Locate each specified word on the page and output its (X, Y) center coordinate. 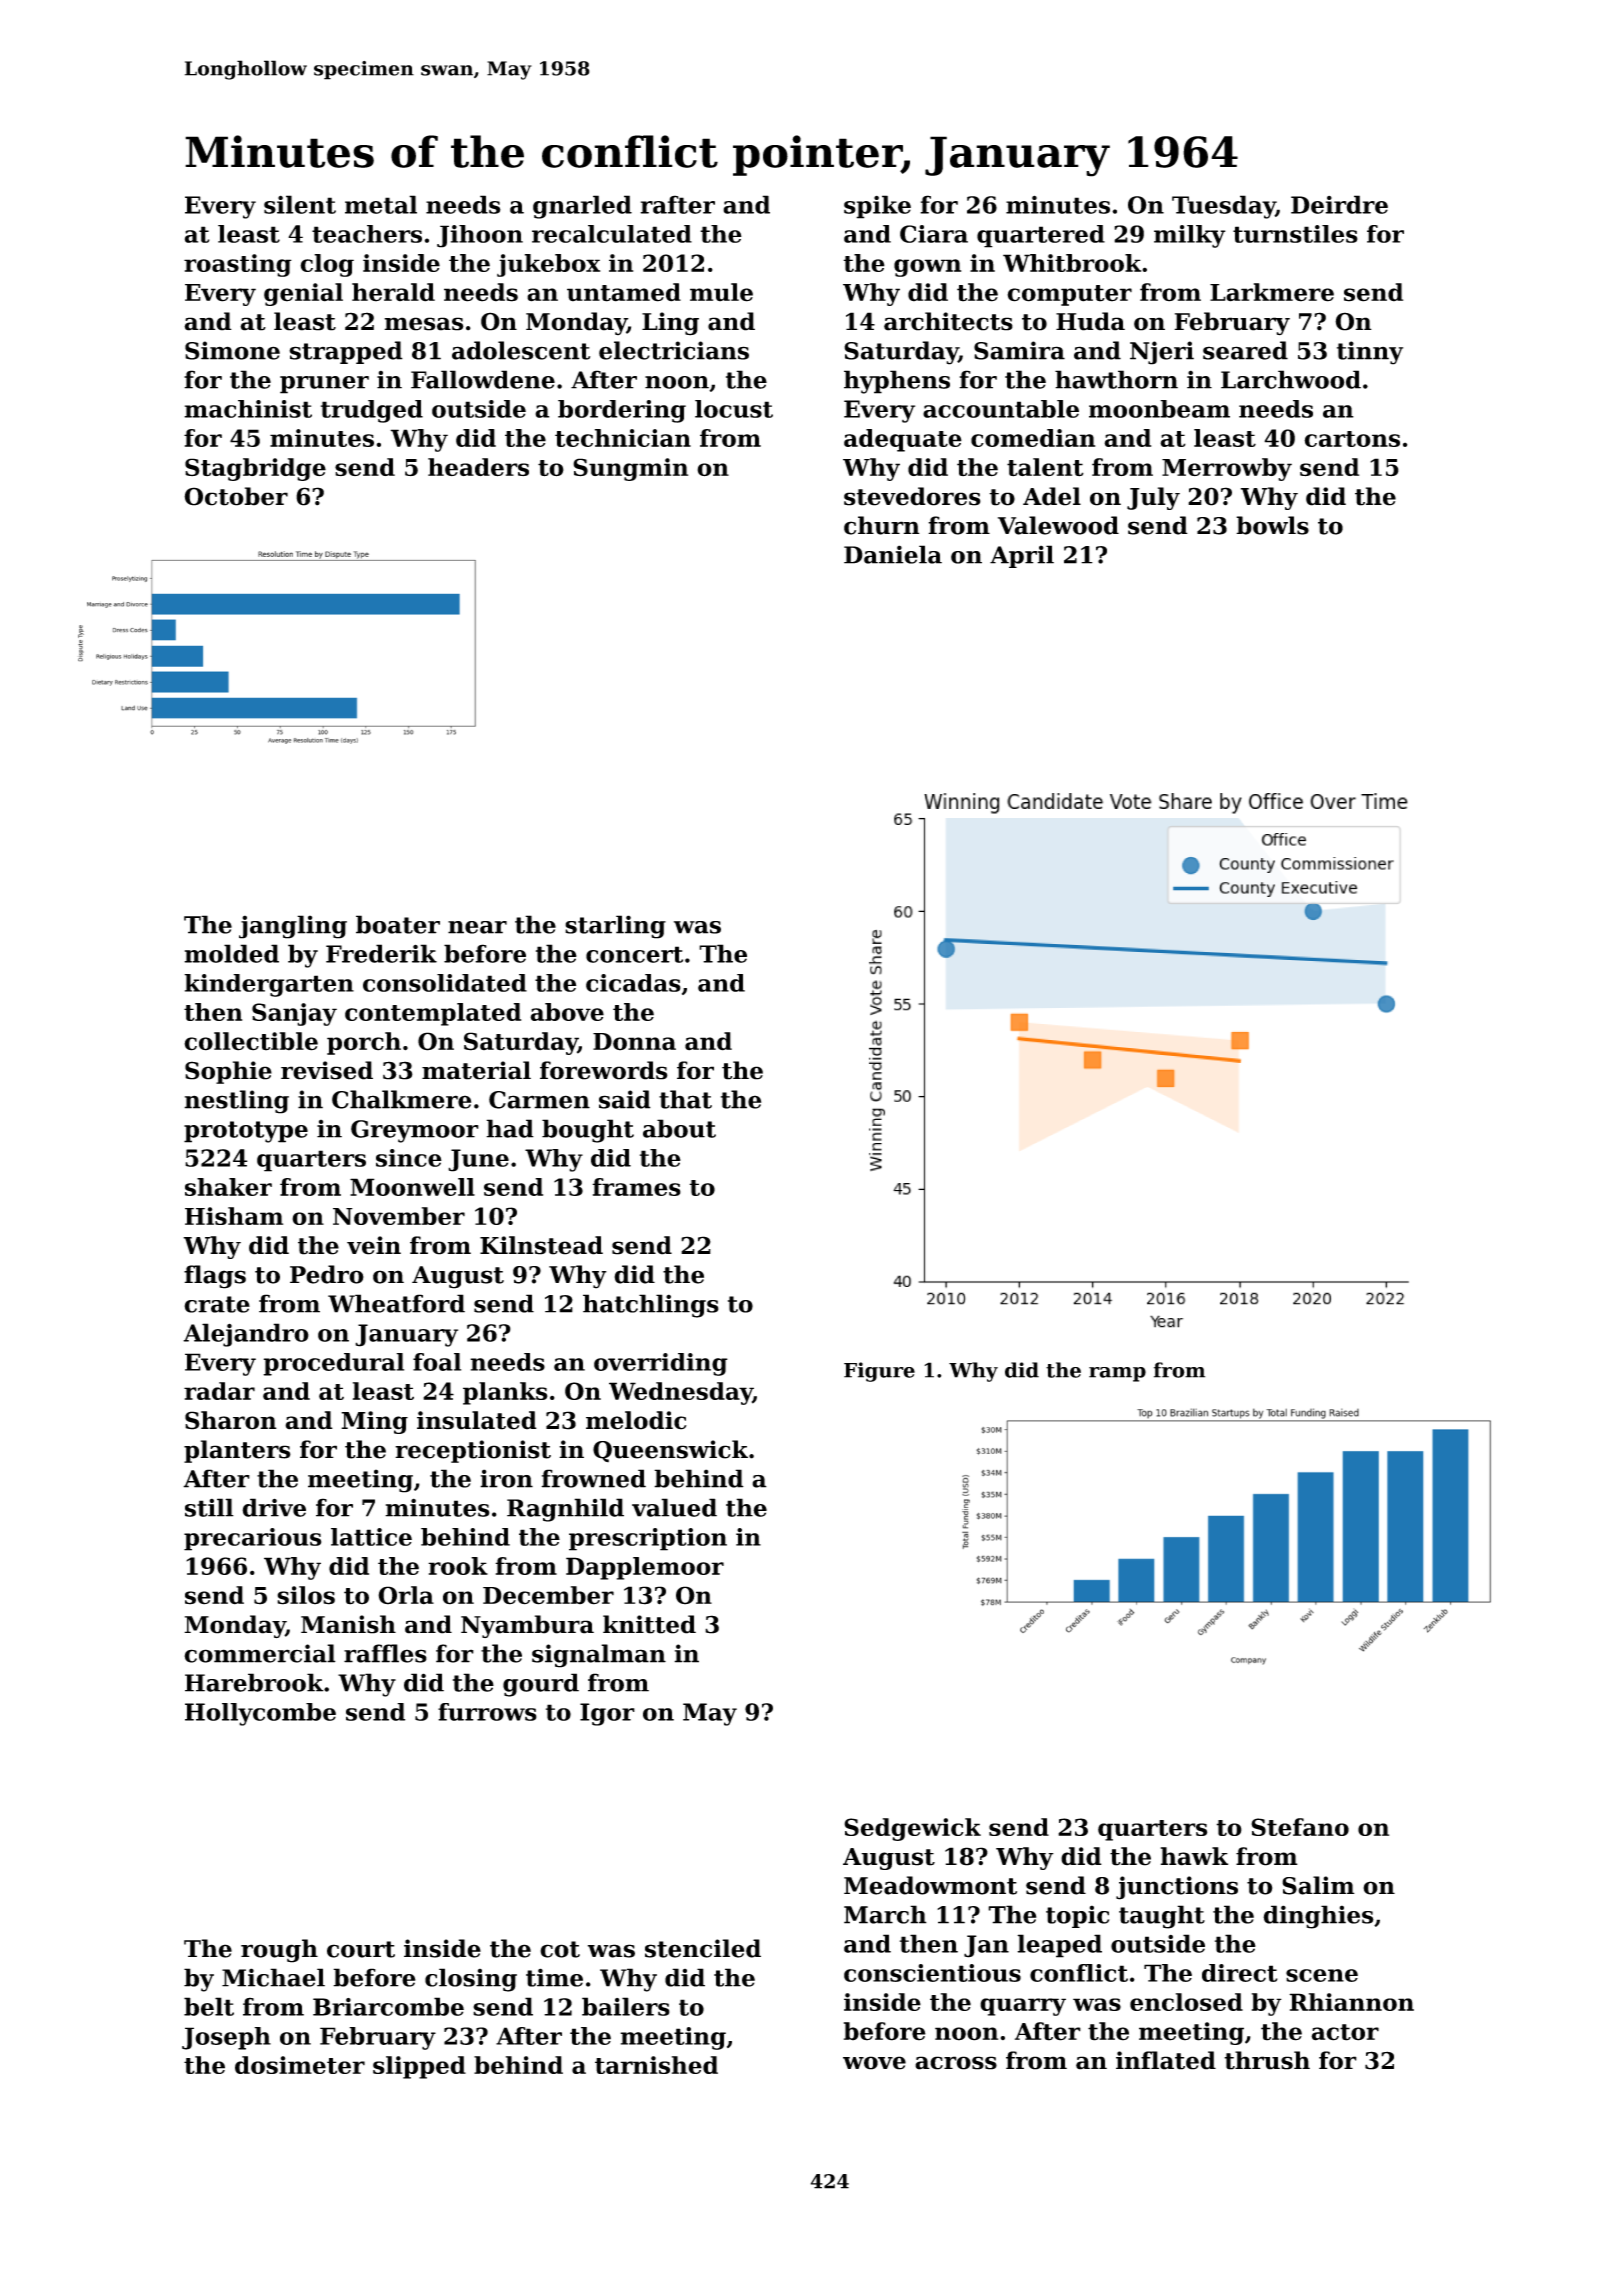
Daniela (893, 554)
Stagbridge (255, 469)
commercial (260, 1653)
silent (300, 204)
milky (1190, 236)
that (685, 1099)
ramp (1117, 1374)
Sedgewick (912, 1829)
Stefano (1300, 1827)
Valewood (1058, 525)
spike (877, 207)
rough (279, 1951)
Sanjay (294, 1014)
